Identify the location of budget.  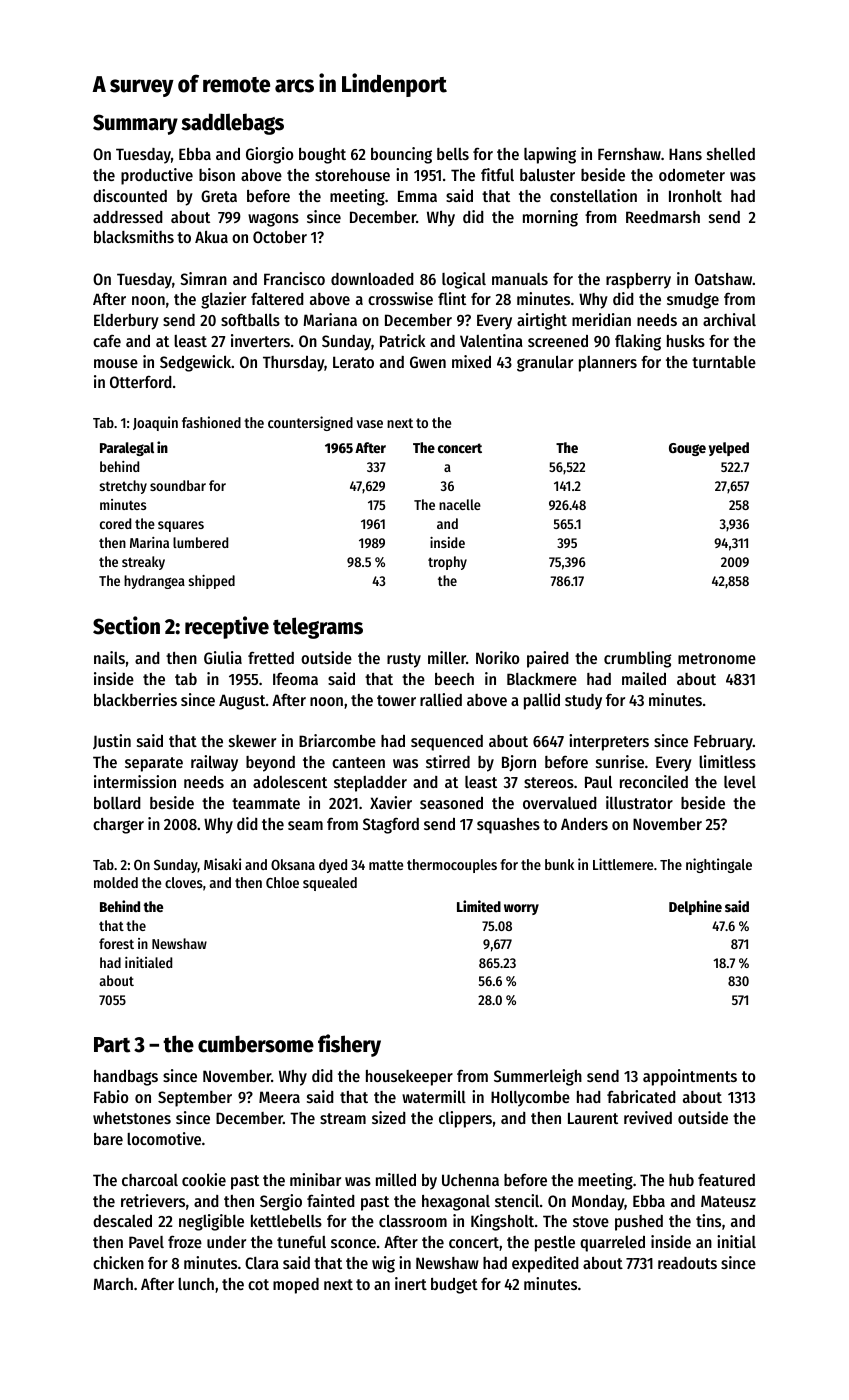
(454, 1286).
